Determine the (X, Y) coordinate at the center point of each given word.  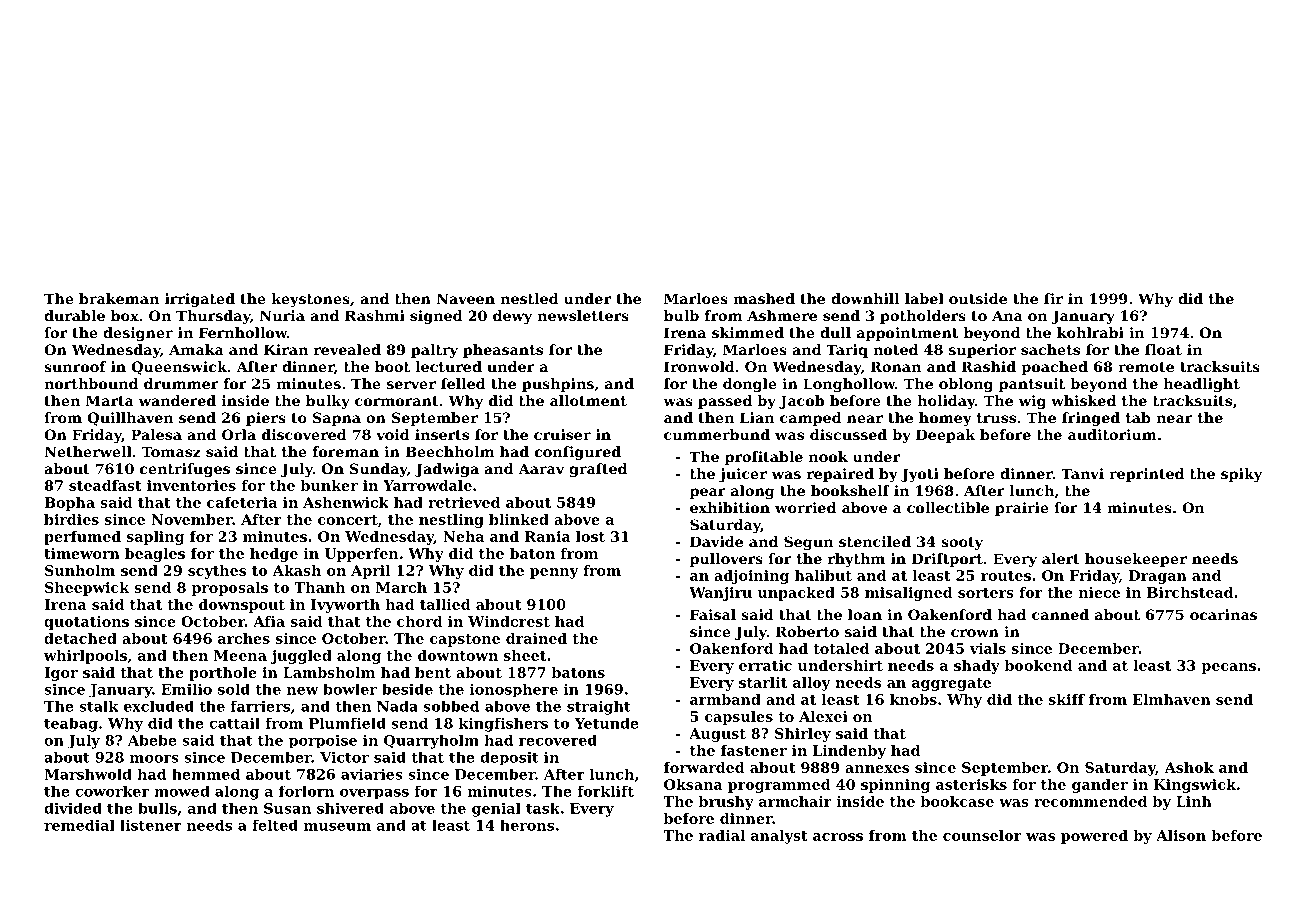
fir (1053, 298)
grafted (598, 470)
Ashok (1189, 767)
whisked (1083, 400)
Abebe (152, 740)
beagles (155, 555)
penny (554, 573)
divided (73, 808)
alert (1061, 558)
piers (266, 419)
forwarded (704, 767)
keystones (311, 300)
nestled (529, 298)
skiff (1067, 699)
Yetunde (606, 723)
